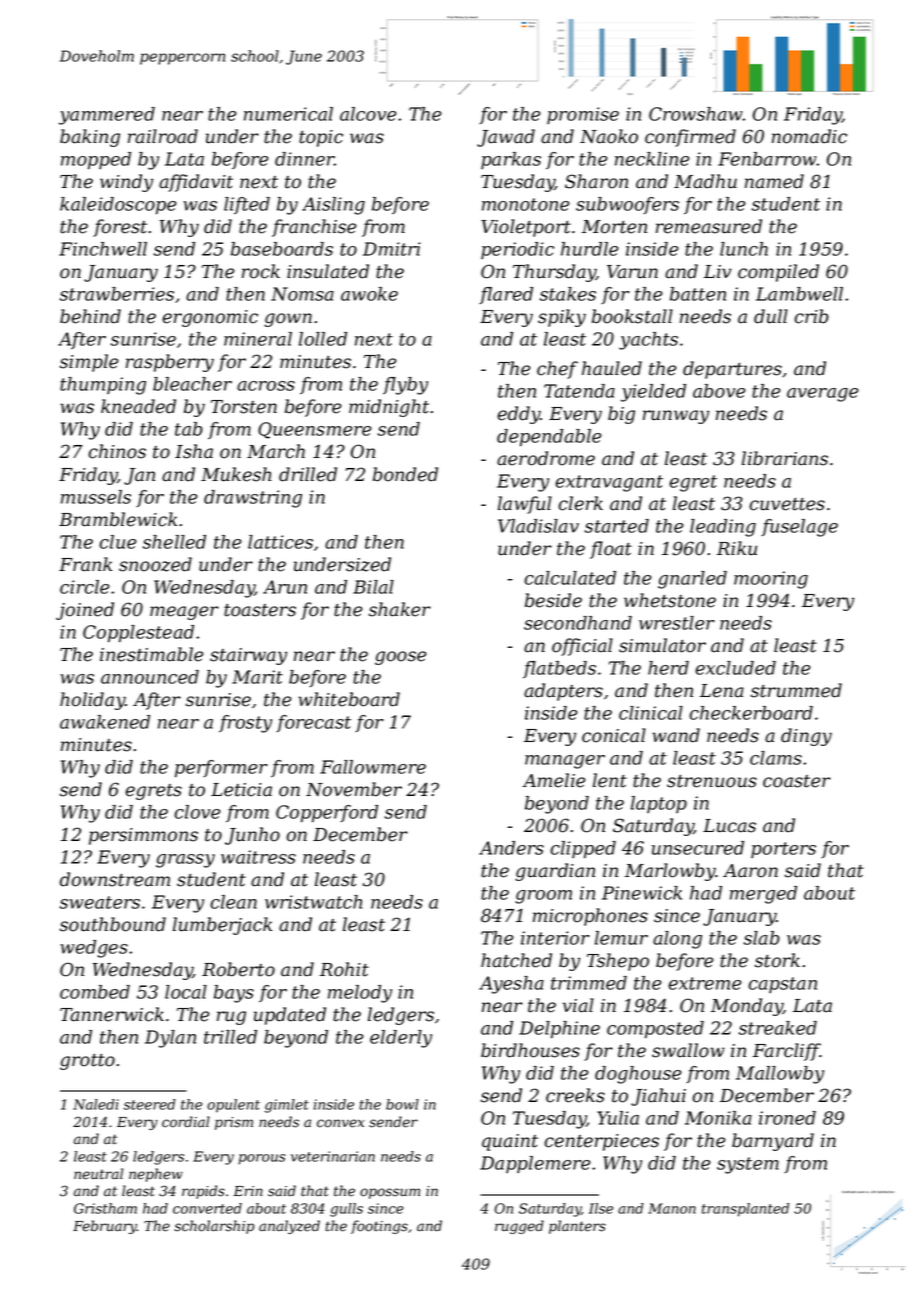  Describe the element at coordinates (155, 564) in the screenshot. I see `snoozed` at that location.
